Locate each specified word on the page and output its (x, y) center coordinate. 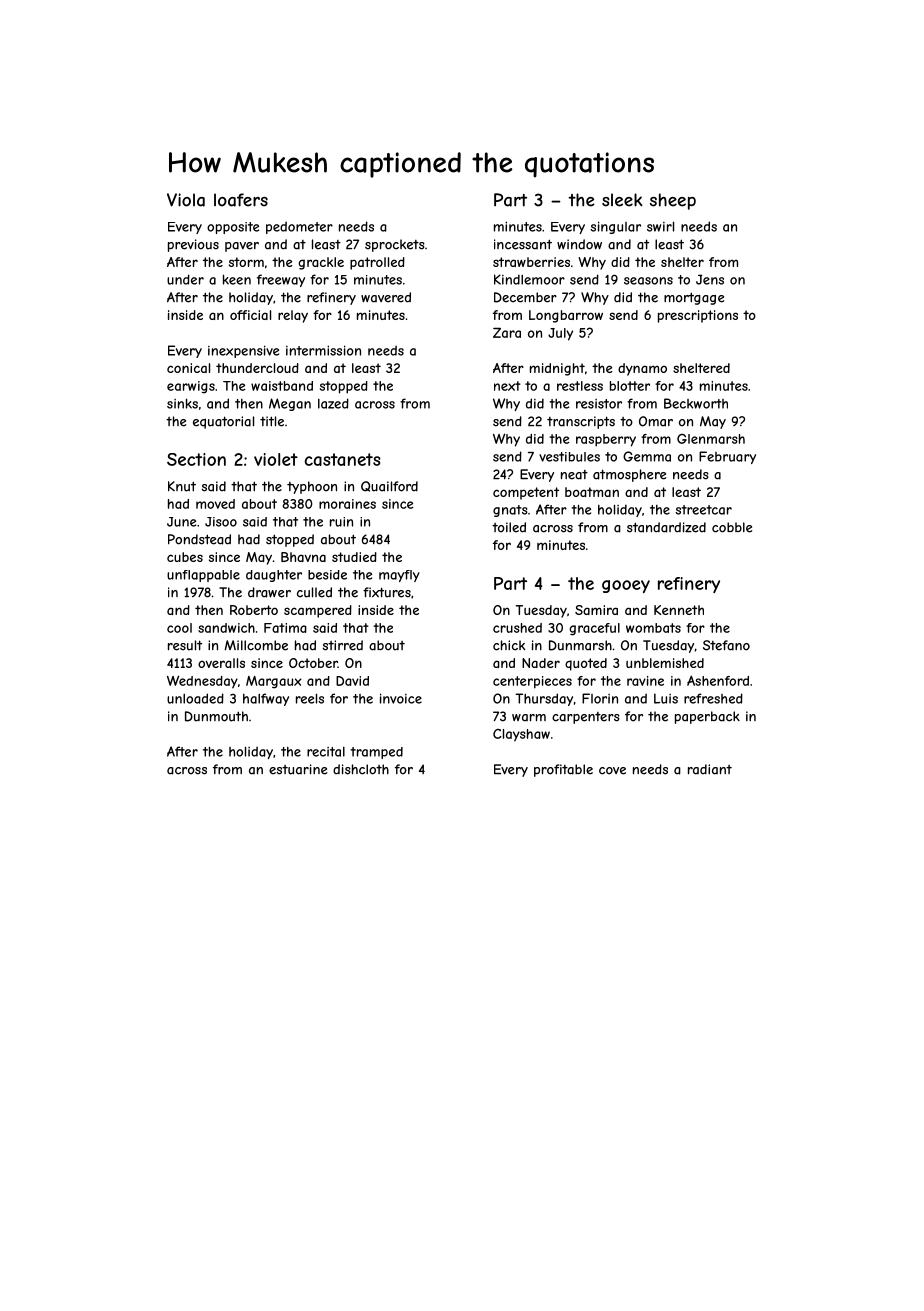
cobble (732, 527)
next (507, 386)
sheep (673, 201)
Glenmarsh (711, 439)
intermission (323, 350)
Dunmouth (216, 716)
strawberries (531, 262)
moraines (347, 504)
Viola (186, 200)
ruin (341, 522)
